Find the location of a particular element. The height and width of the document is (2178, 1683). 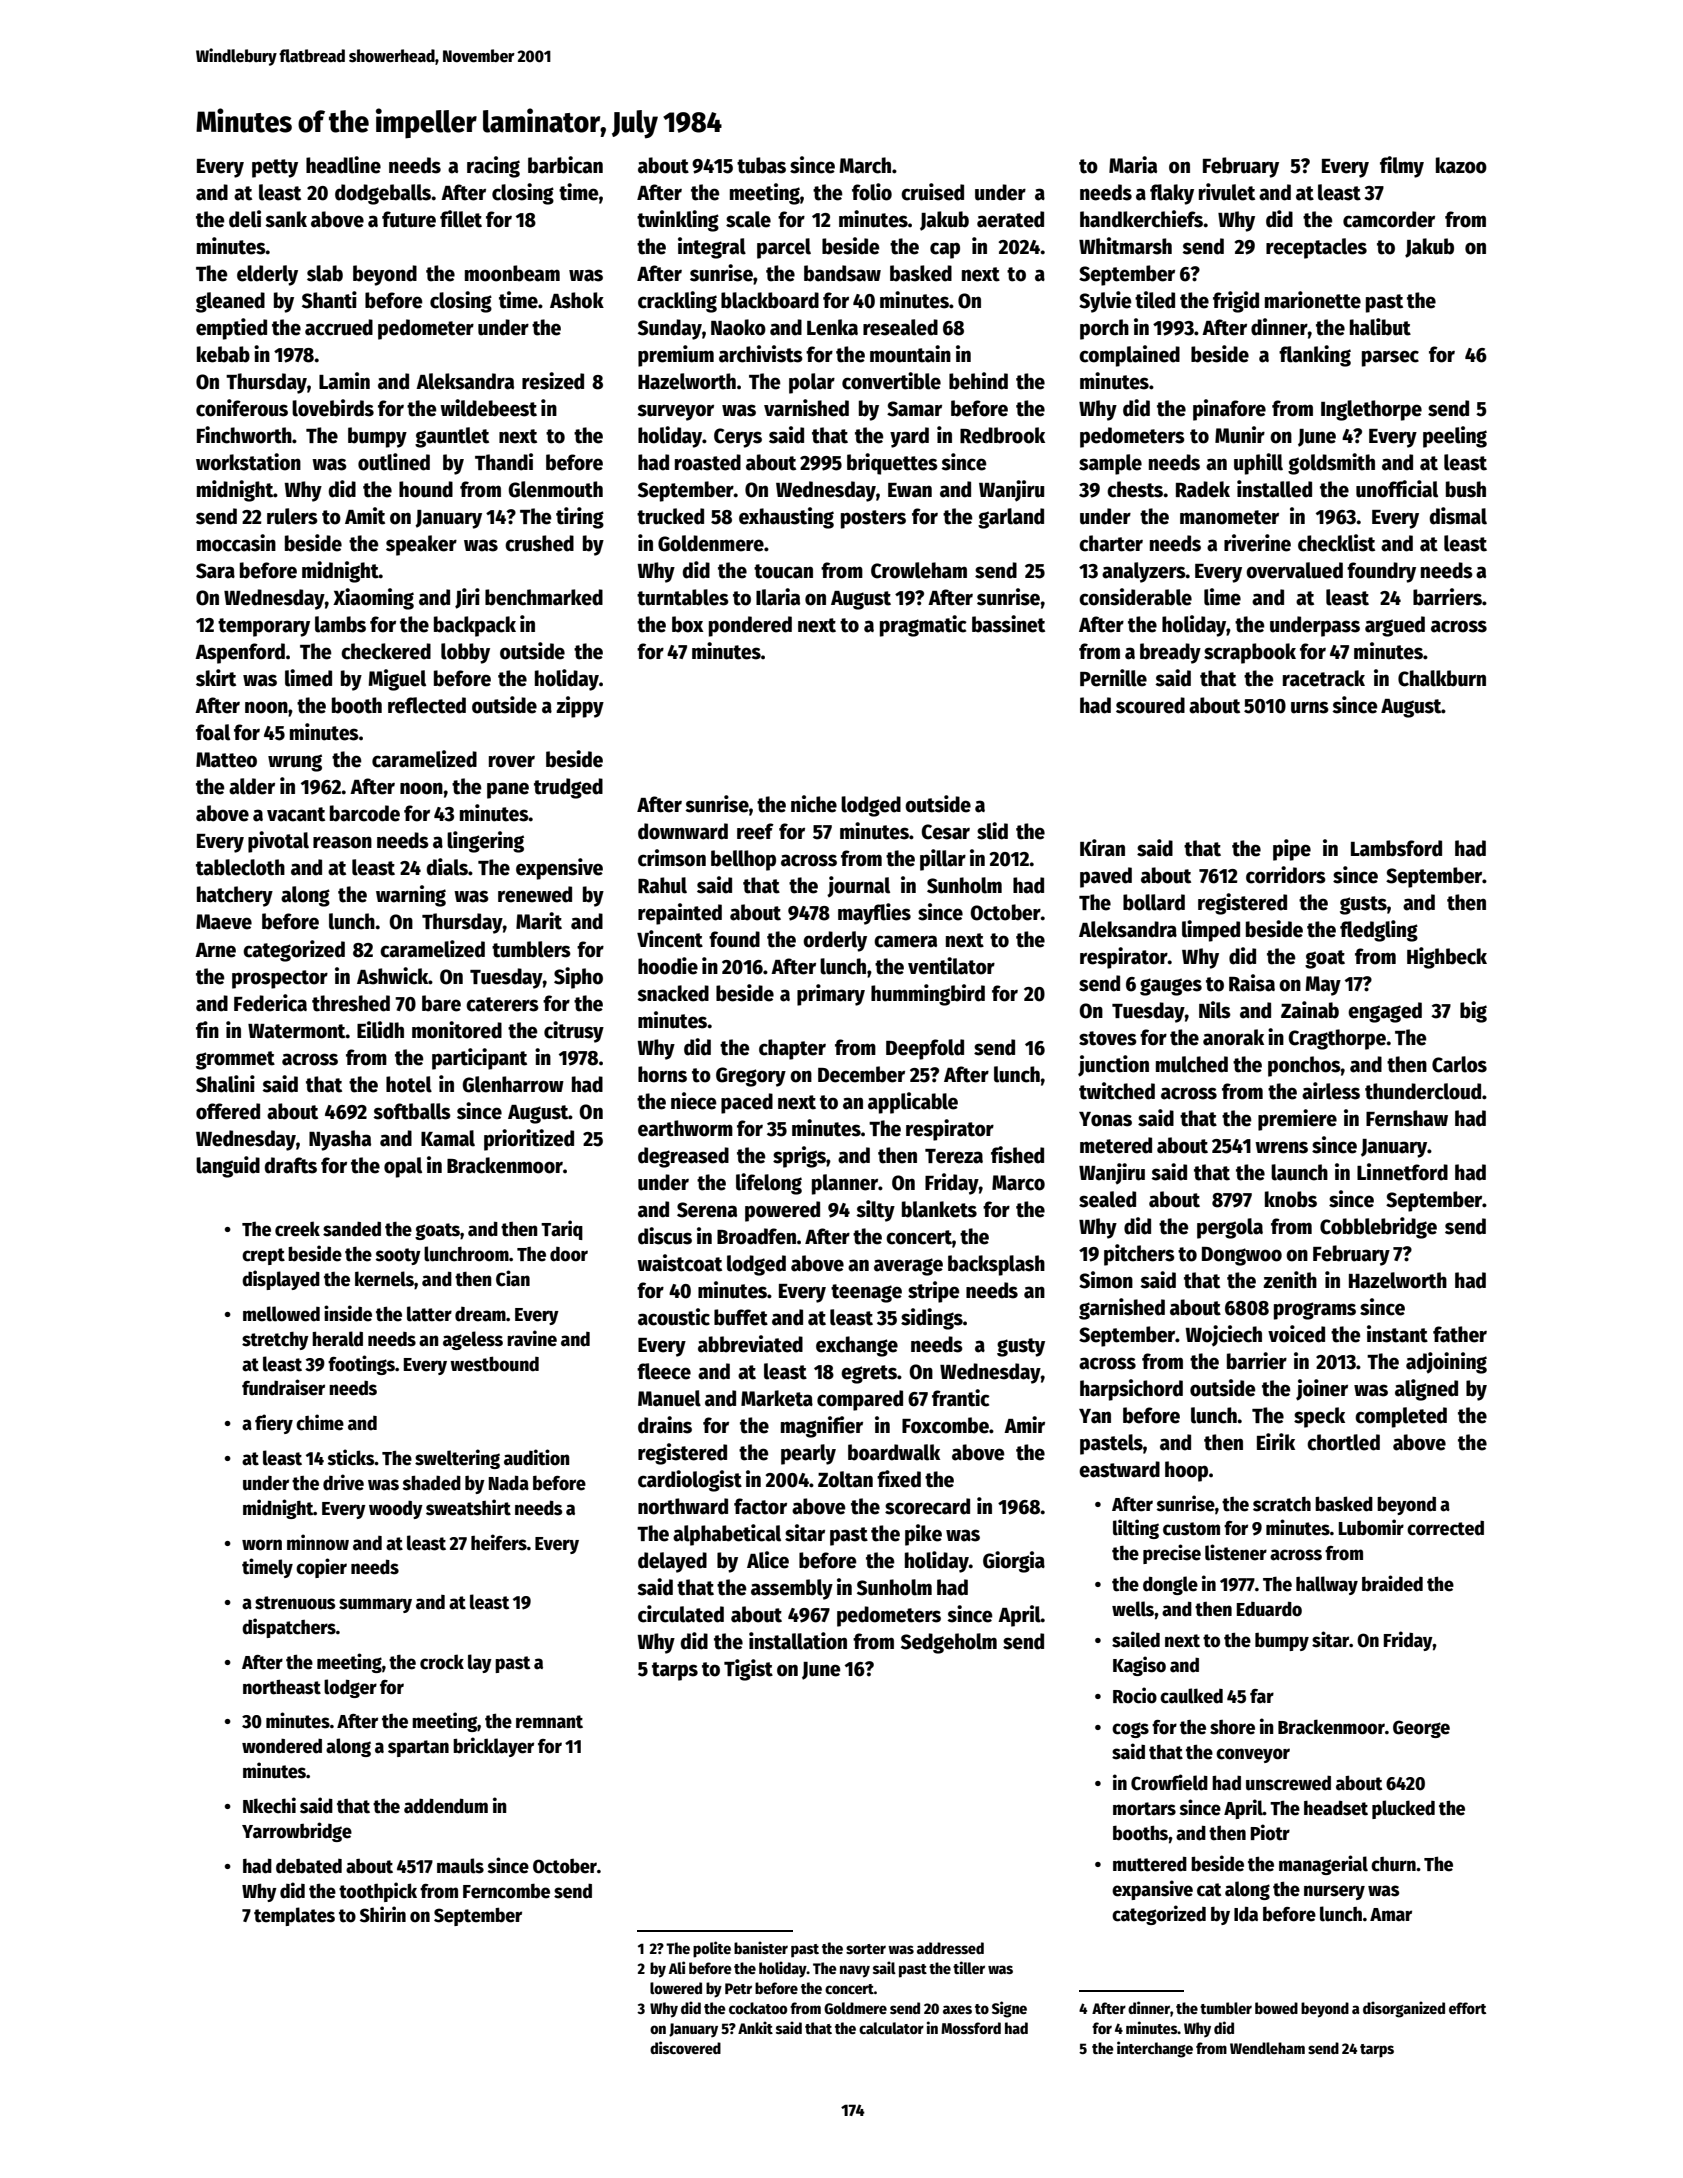

discovered is located at coordinates (685, 2047).
